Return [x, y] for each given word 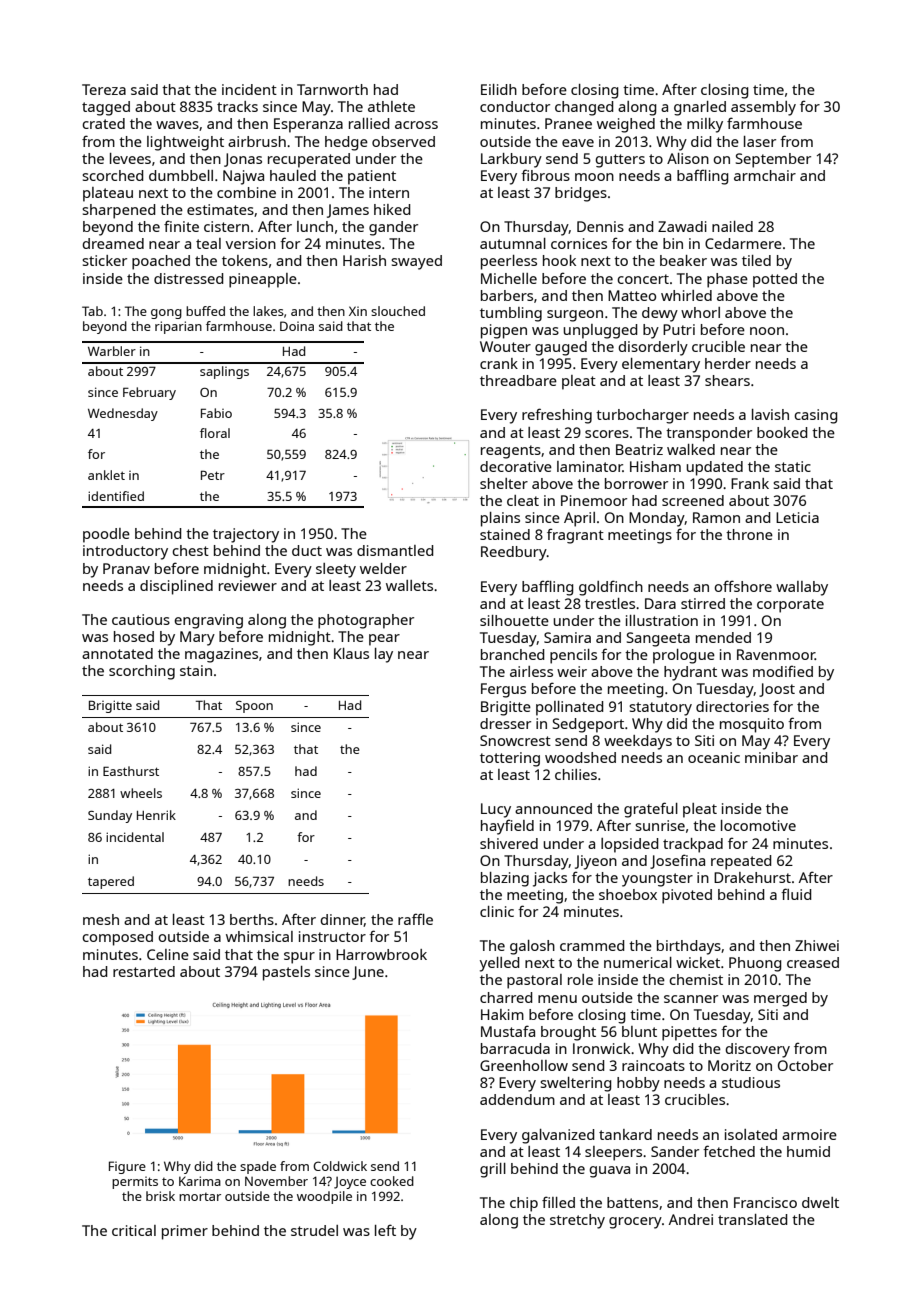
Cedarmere [743, 243]
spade [258, 1167]
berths [252, 919]
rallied [369, 123]
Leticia [797, 517]
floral [215, 433]
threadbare [518, 380]
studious [751, 1082]
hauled [293, 175]
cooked [392, 1181]
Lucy [496, 810]
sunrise [660, 825]
